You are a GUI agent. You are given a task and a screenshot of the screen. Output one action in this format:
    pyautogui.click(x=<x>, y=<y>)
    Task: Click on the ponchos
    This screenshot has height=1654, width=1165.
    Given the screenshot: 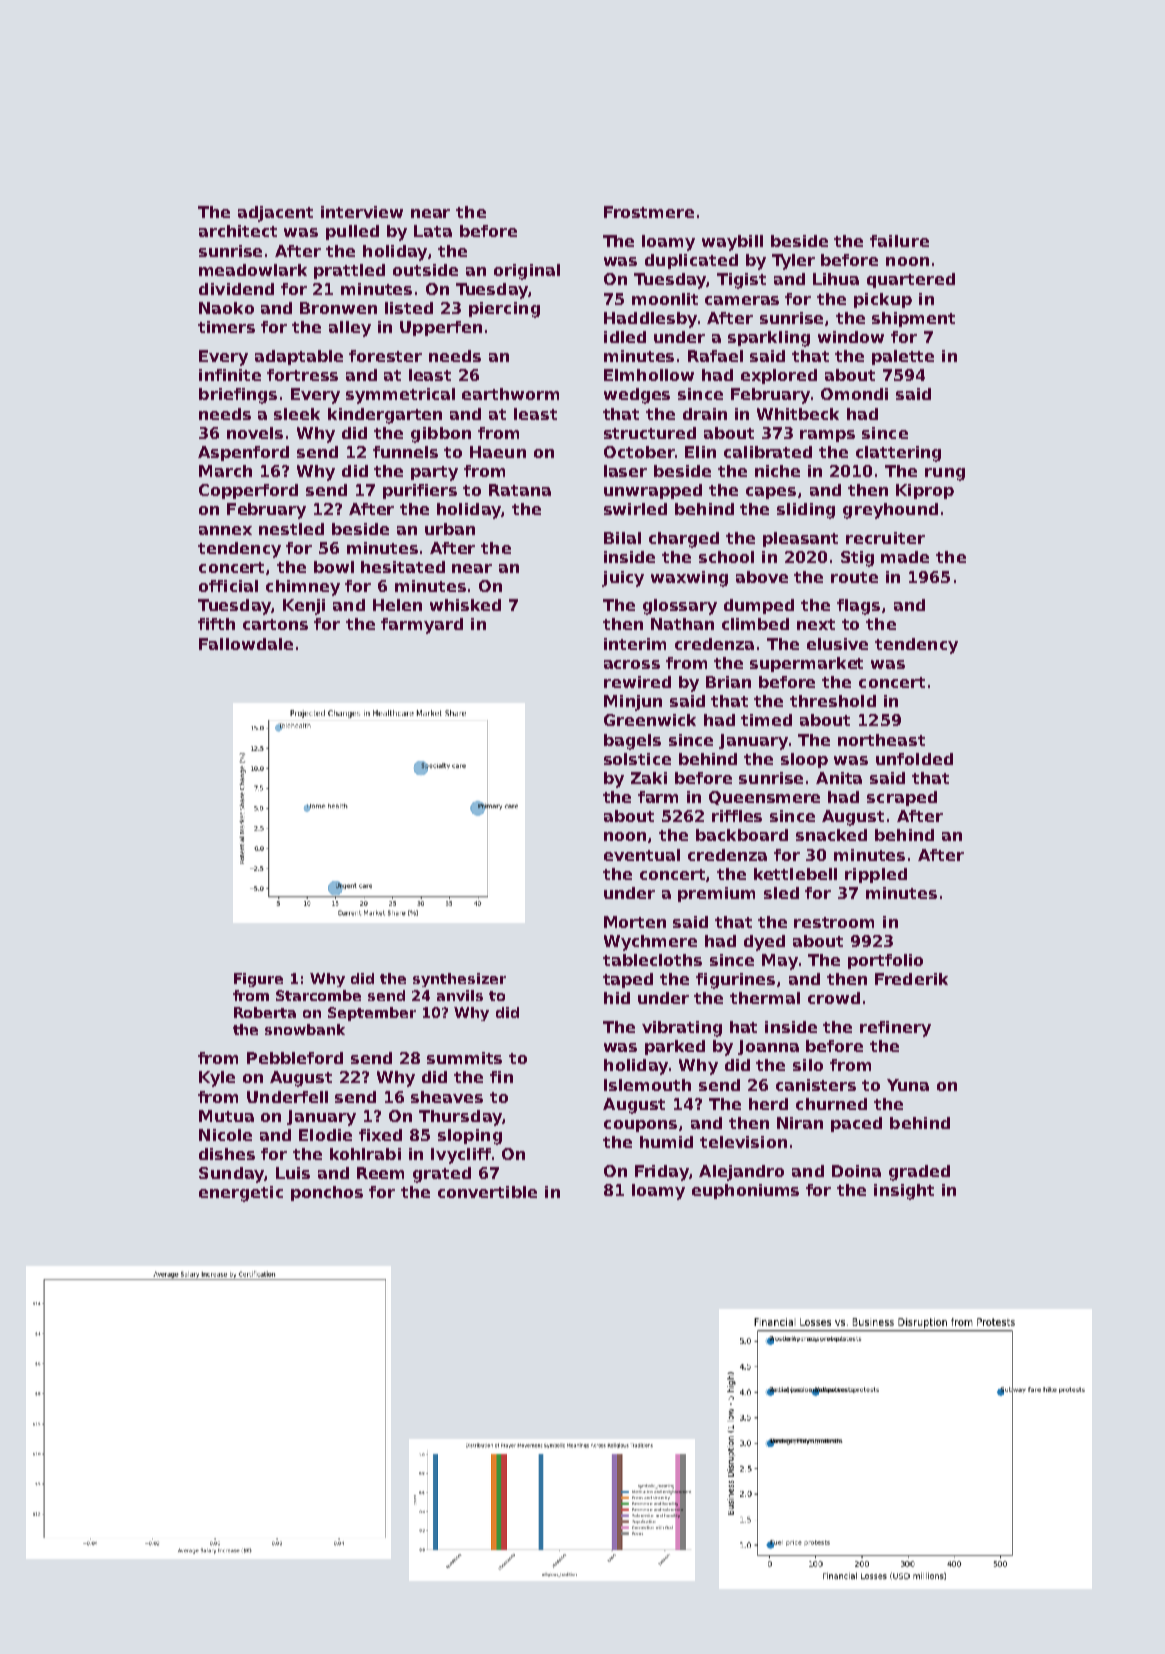 What is the action you would take?
    pyautogui.click(x=327, y=1193)
